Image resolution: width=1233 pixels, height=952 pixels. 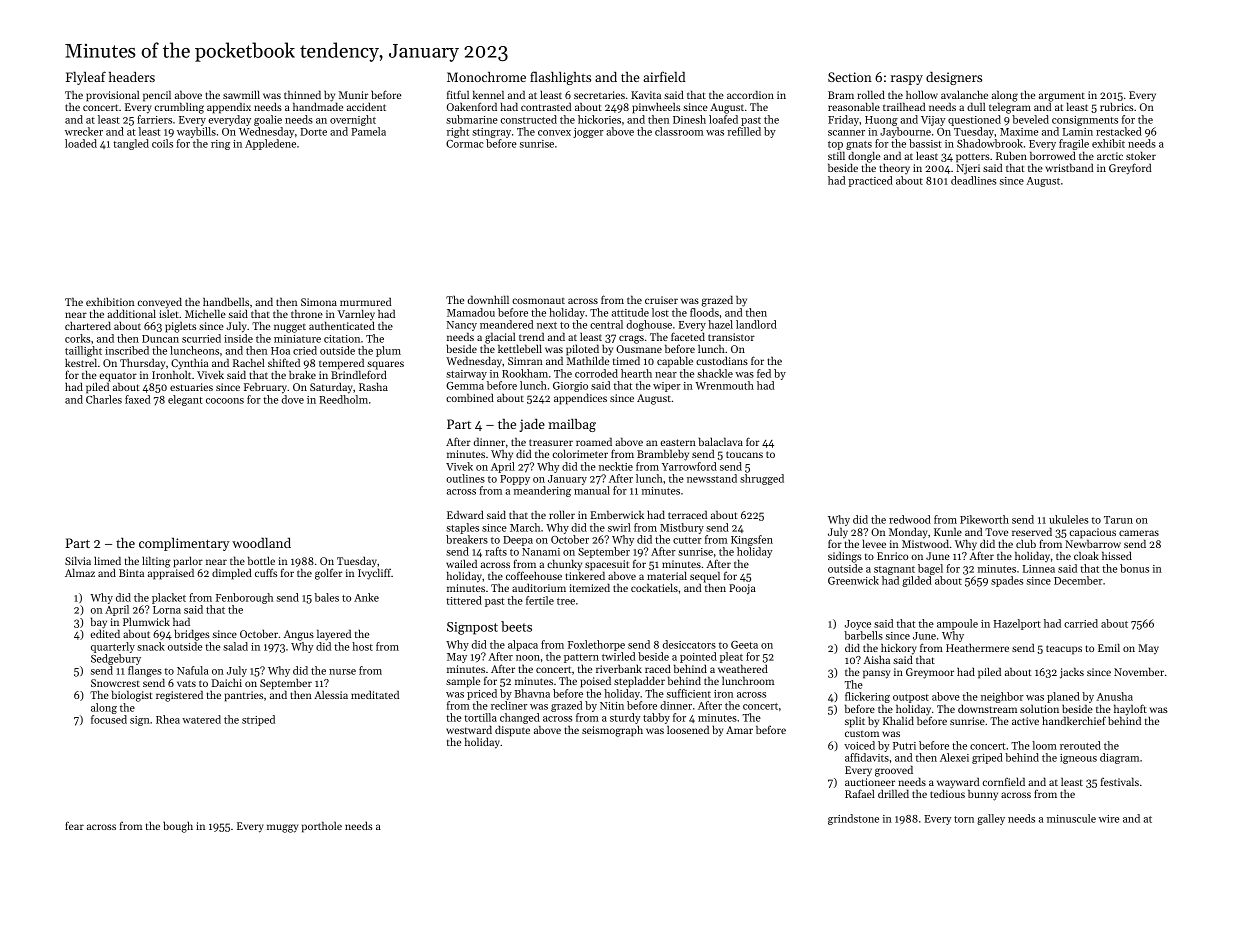 I want to click on grindstone, so click(x=853, y=819).
